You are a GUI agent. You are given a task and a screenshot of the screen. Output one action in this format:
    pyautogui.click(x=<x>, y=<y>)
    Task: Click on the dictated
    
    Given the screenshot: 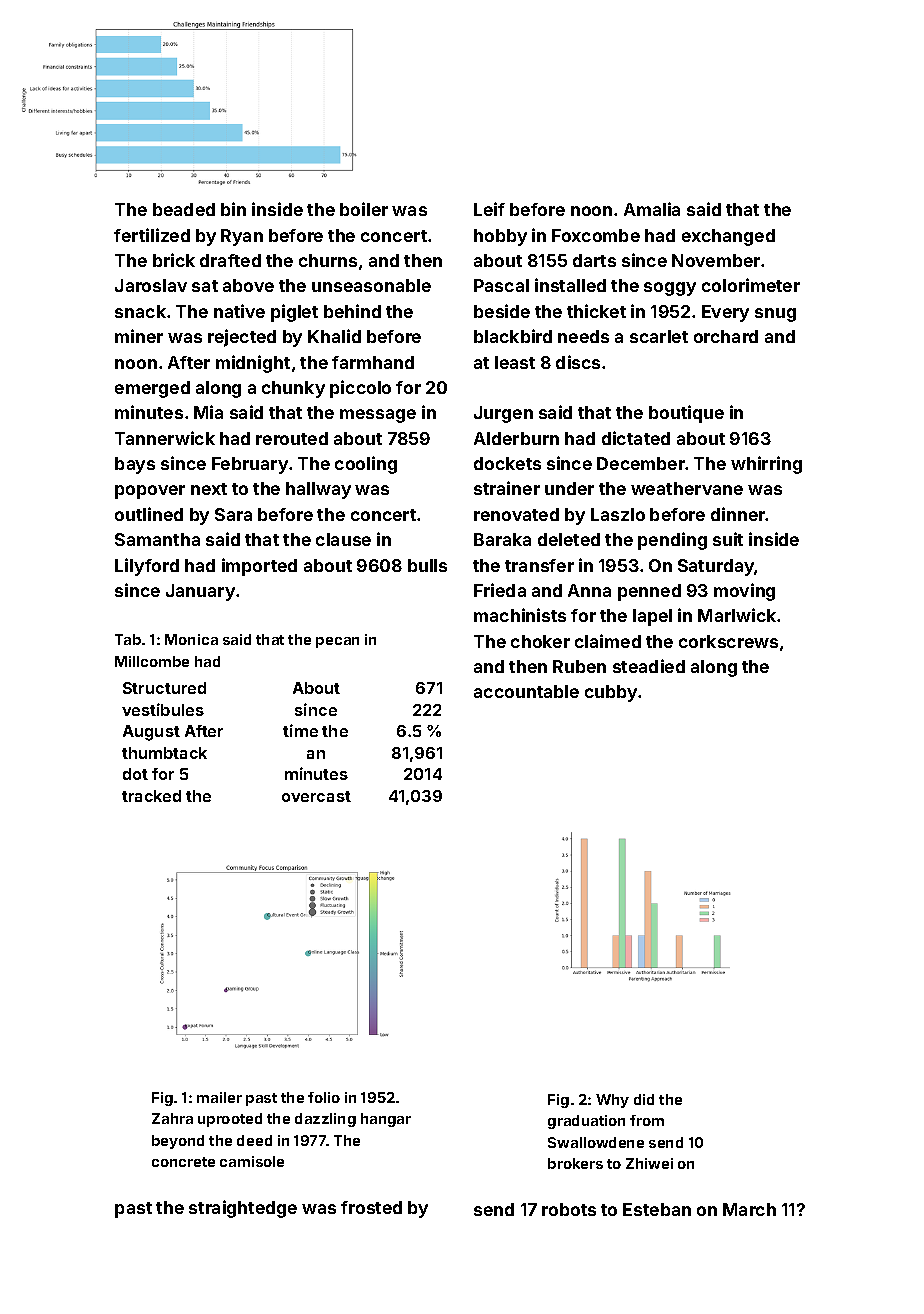 What is the action you would take?
    pyautogui.click(x=636, y=438)
